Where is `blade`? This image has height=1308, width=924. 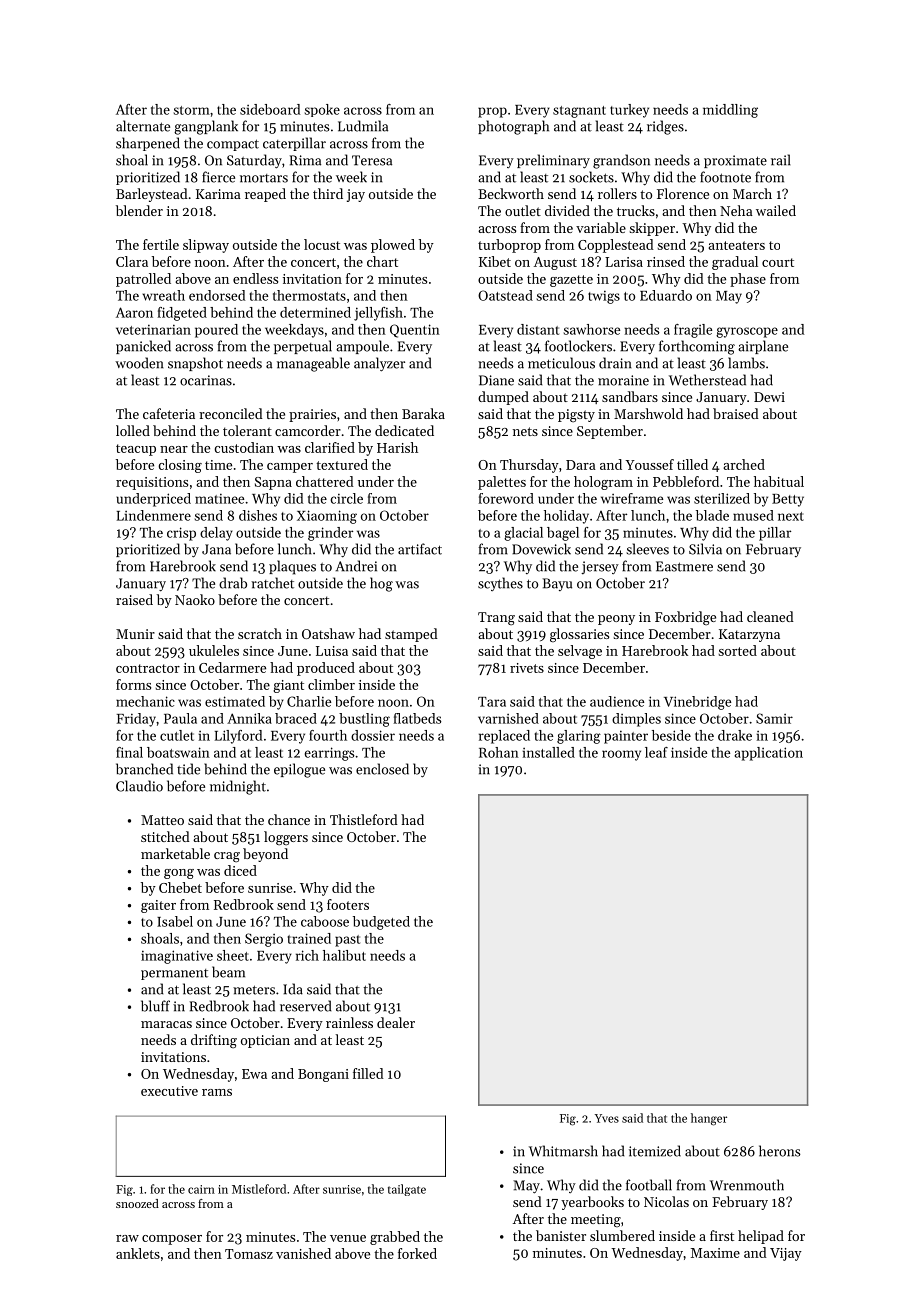
blade is located at coordinates (712, 515).
